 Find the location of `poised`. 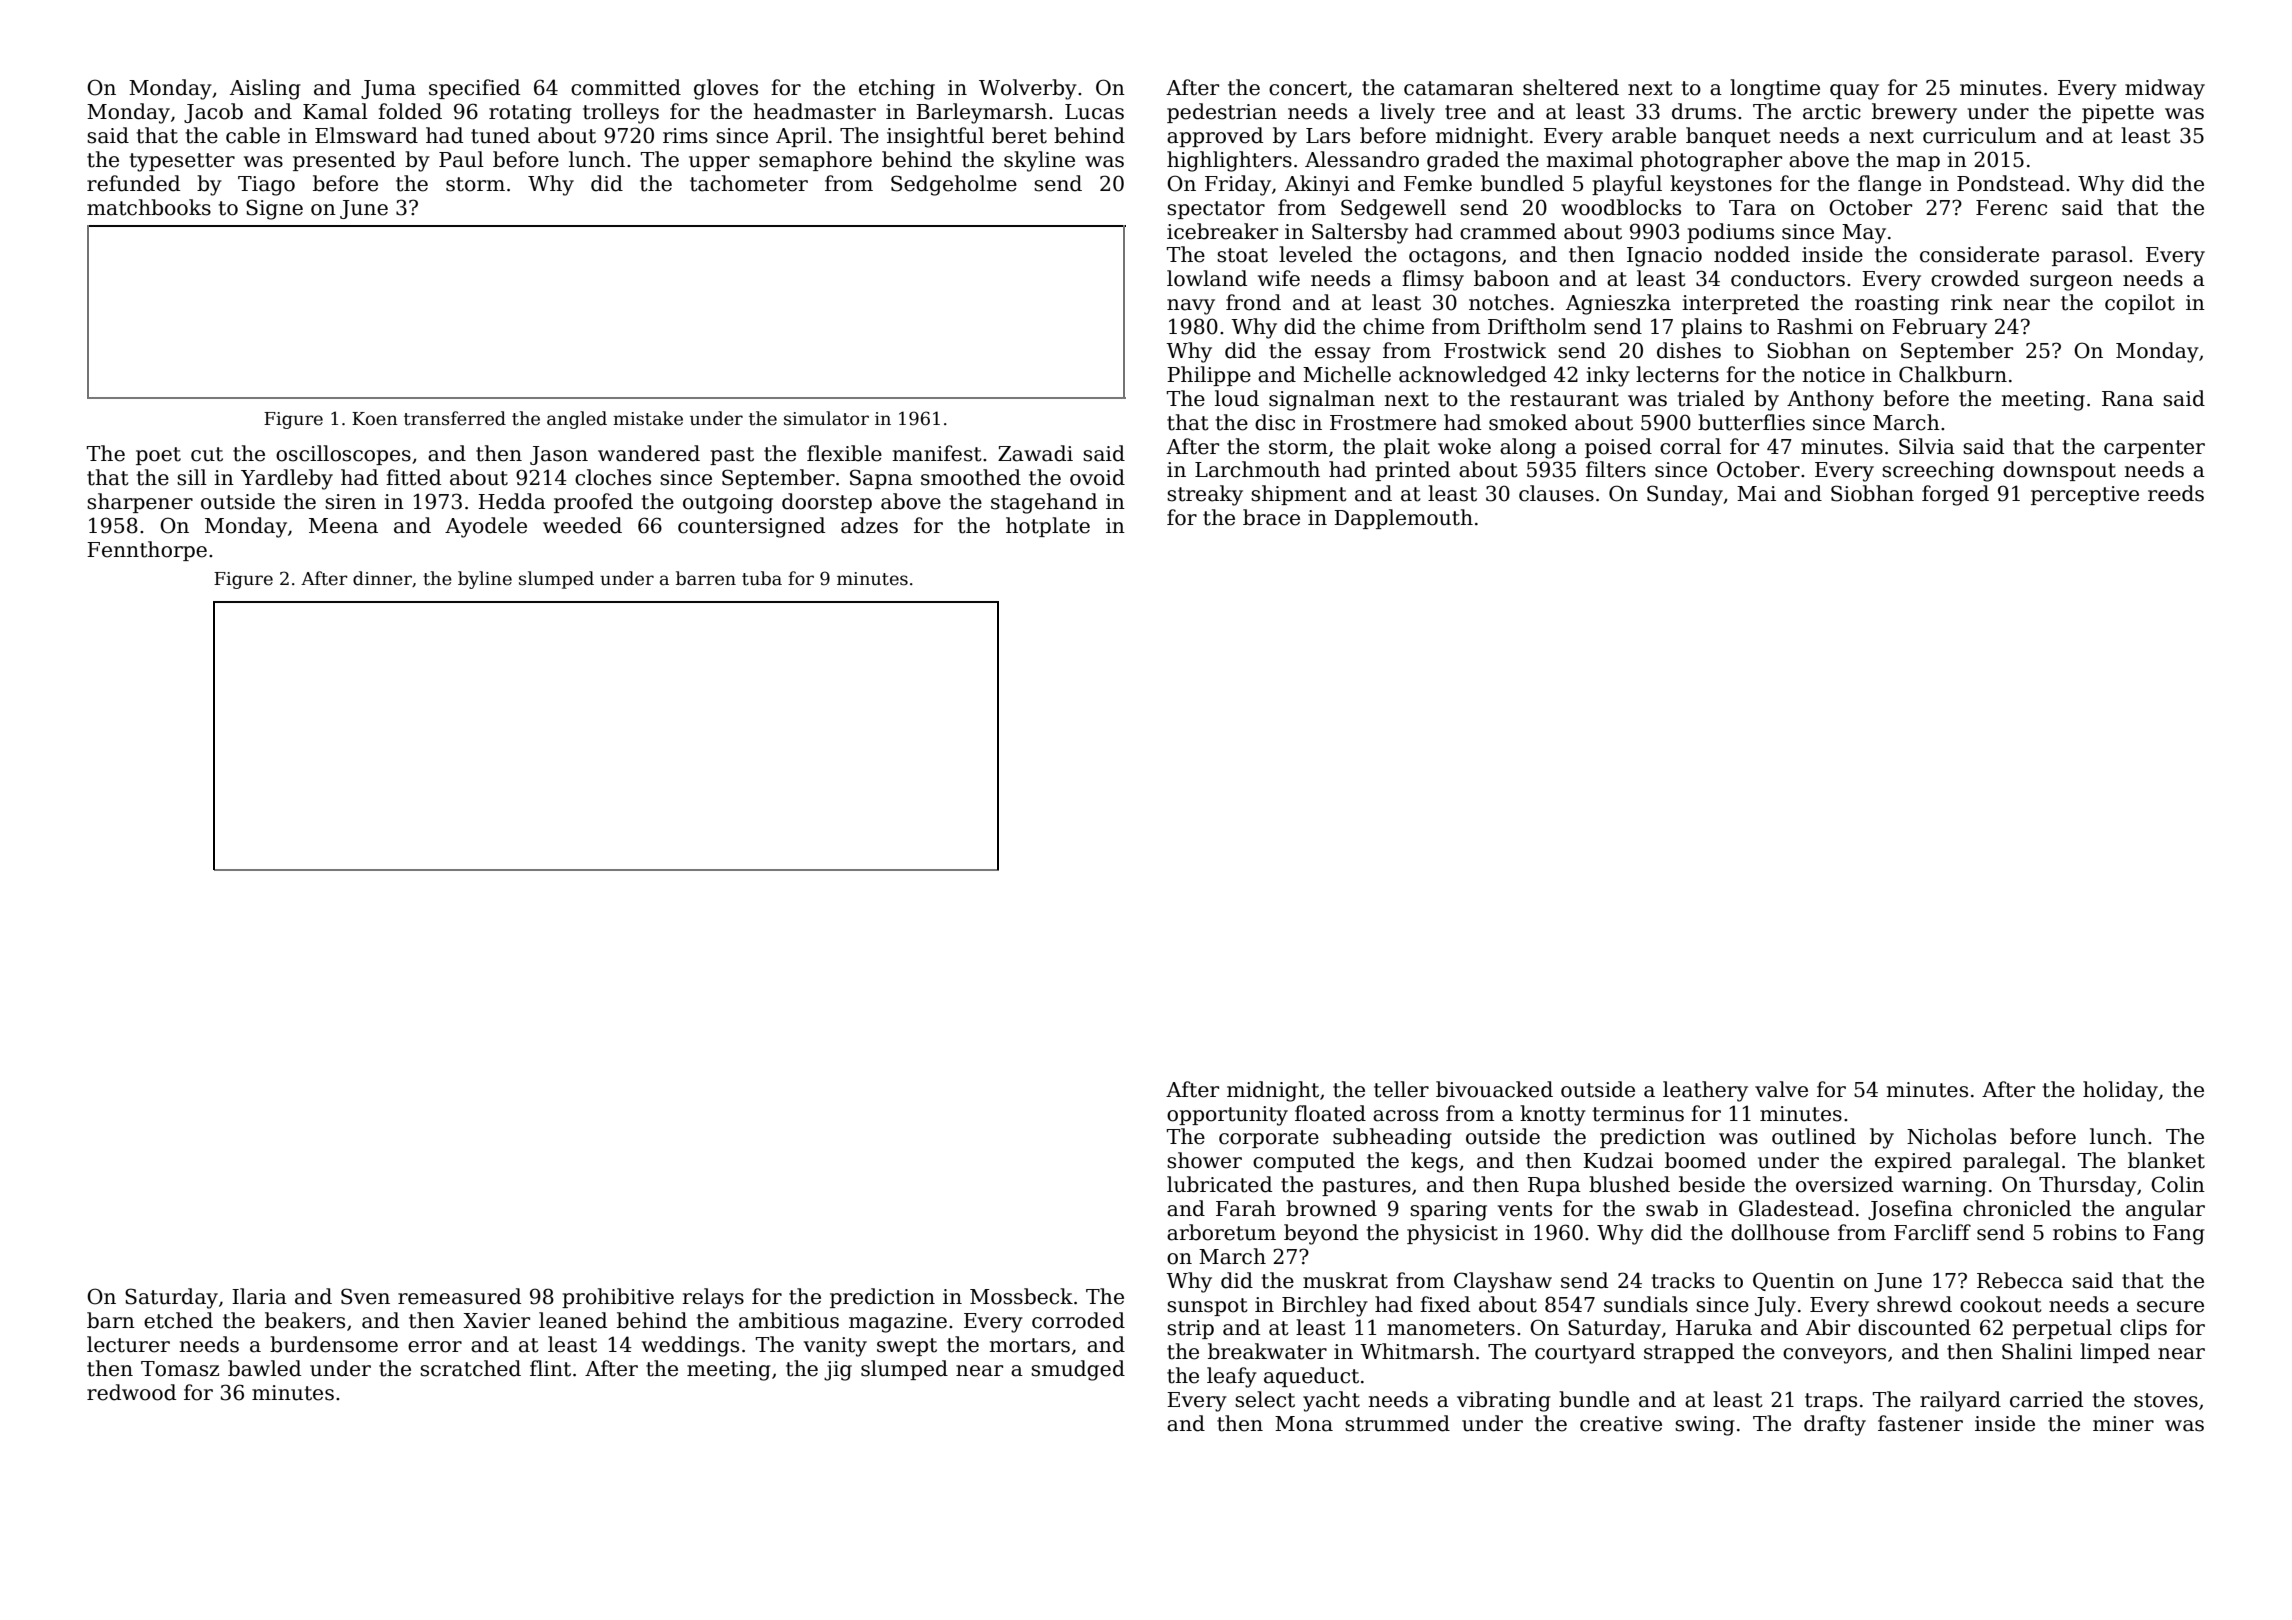

poised is located at coordinates (1618, 448).
